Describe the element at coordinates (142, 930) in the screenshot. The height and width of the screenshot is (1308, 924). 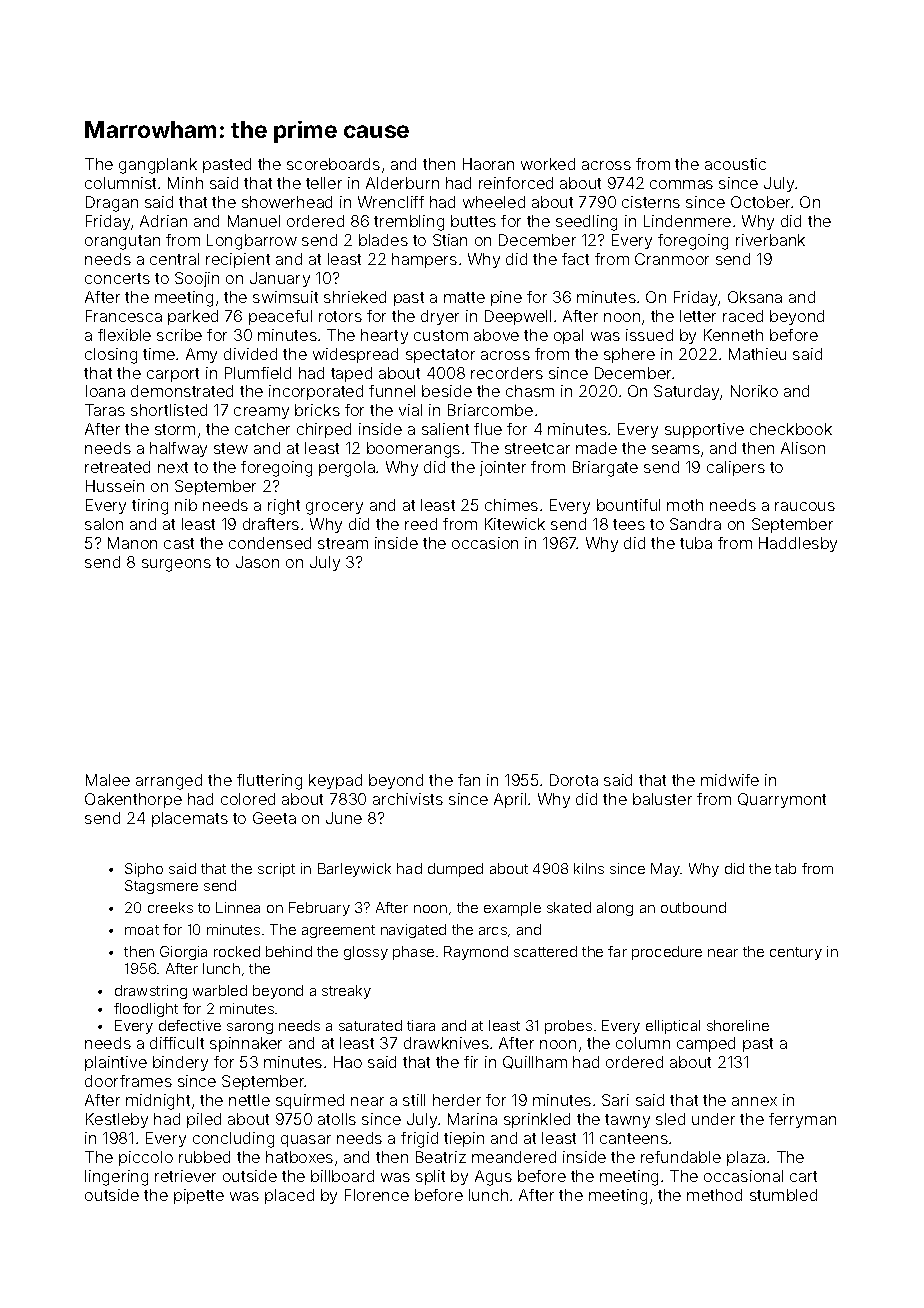
I see `moat` at that location.
